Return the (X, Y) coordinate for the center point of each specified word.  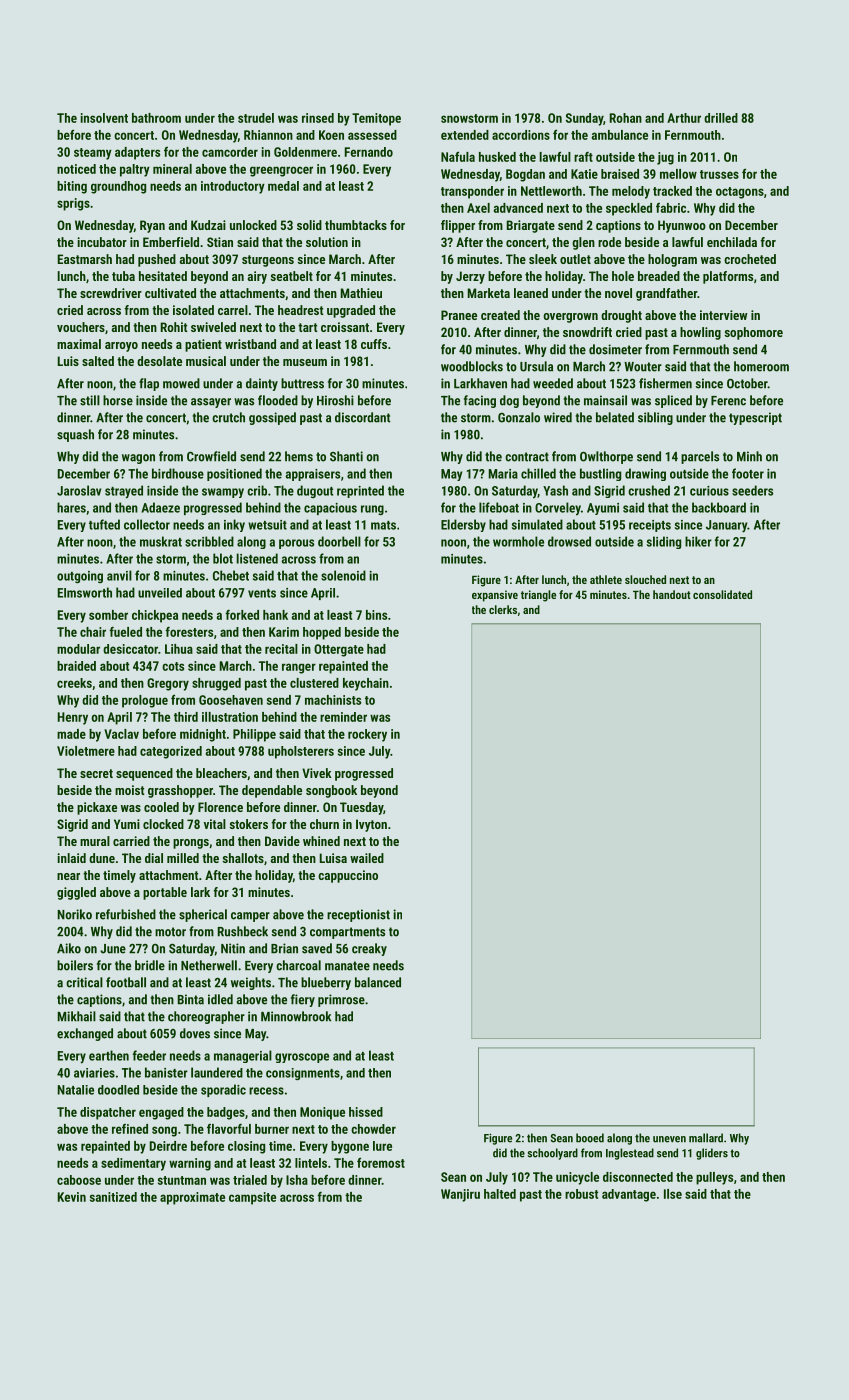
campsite (252, 1198)
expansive (495, 596)
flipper (458, 226)
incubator (102, 242)
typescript (755, 418)
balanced (378, 982)
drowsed (569, 541)
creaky (369, 949)
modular (78, 649)
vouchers (81, 327)
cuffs (374, 344)
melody (631, 192)
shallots (243, 858)
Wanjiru (460, 1195)
